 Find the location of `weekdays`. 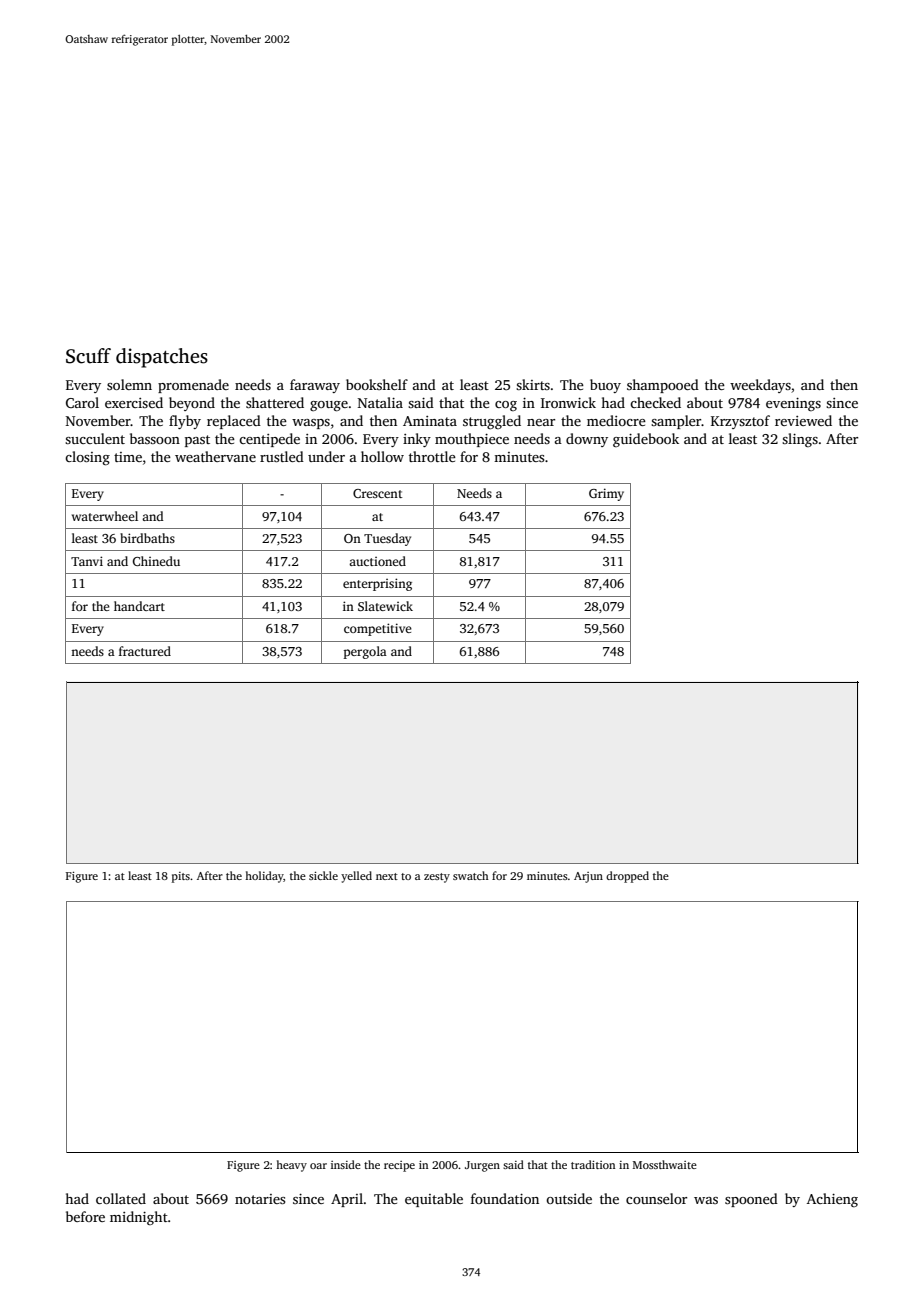

weekdays is located at coordinates (760, 386).
